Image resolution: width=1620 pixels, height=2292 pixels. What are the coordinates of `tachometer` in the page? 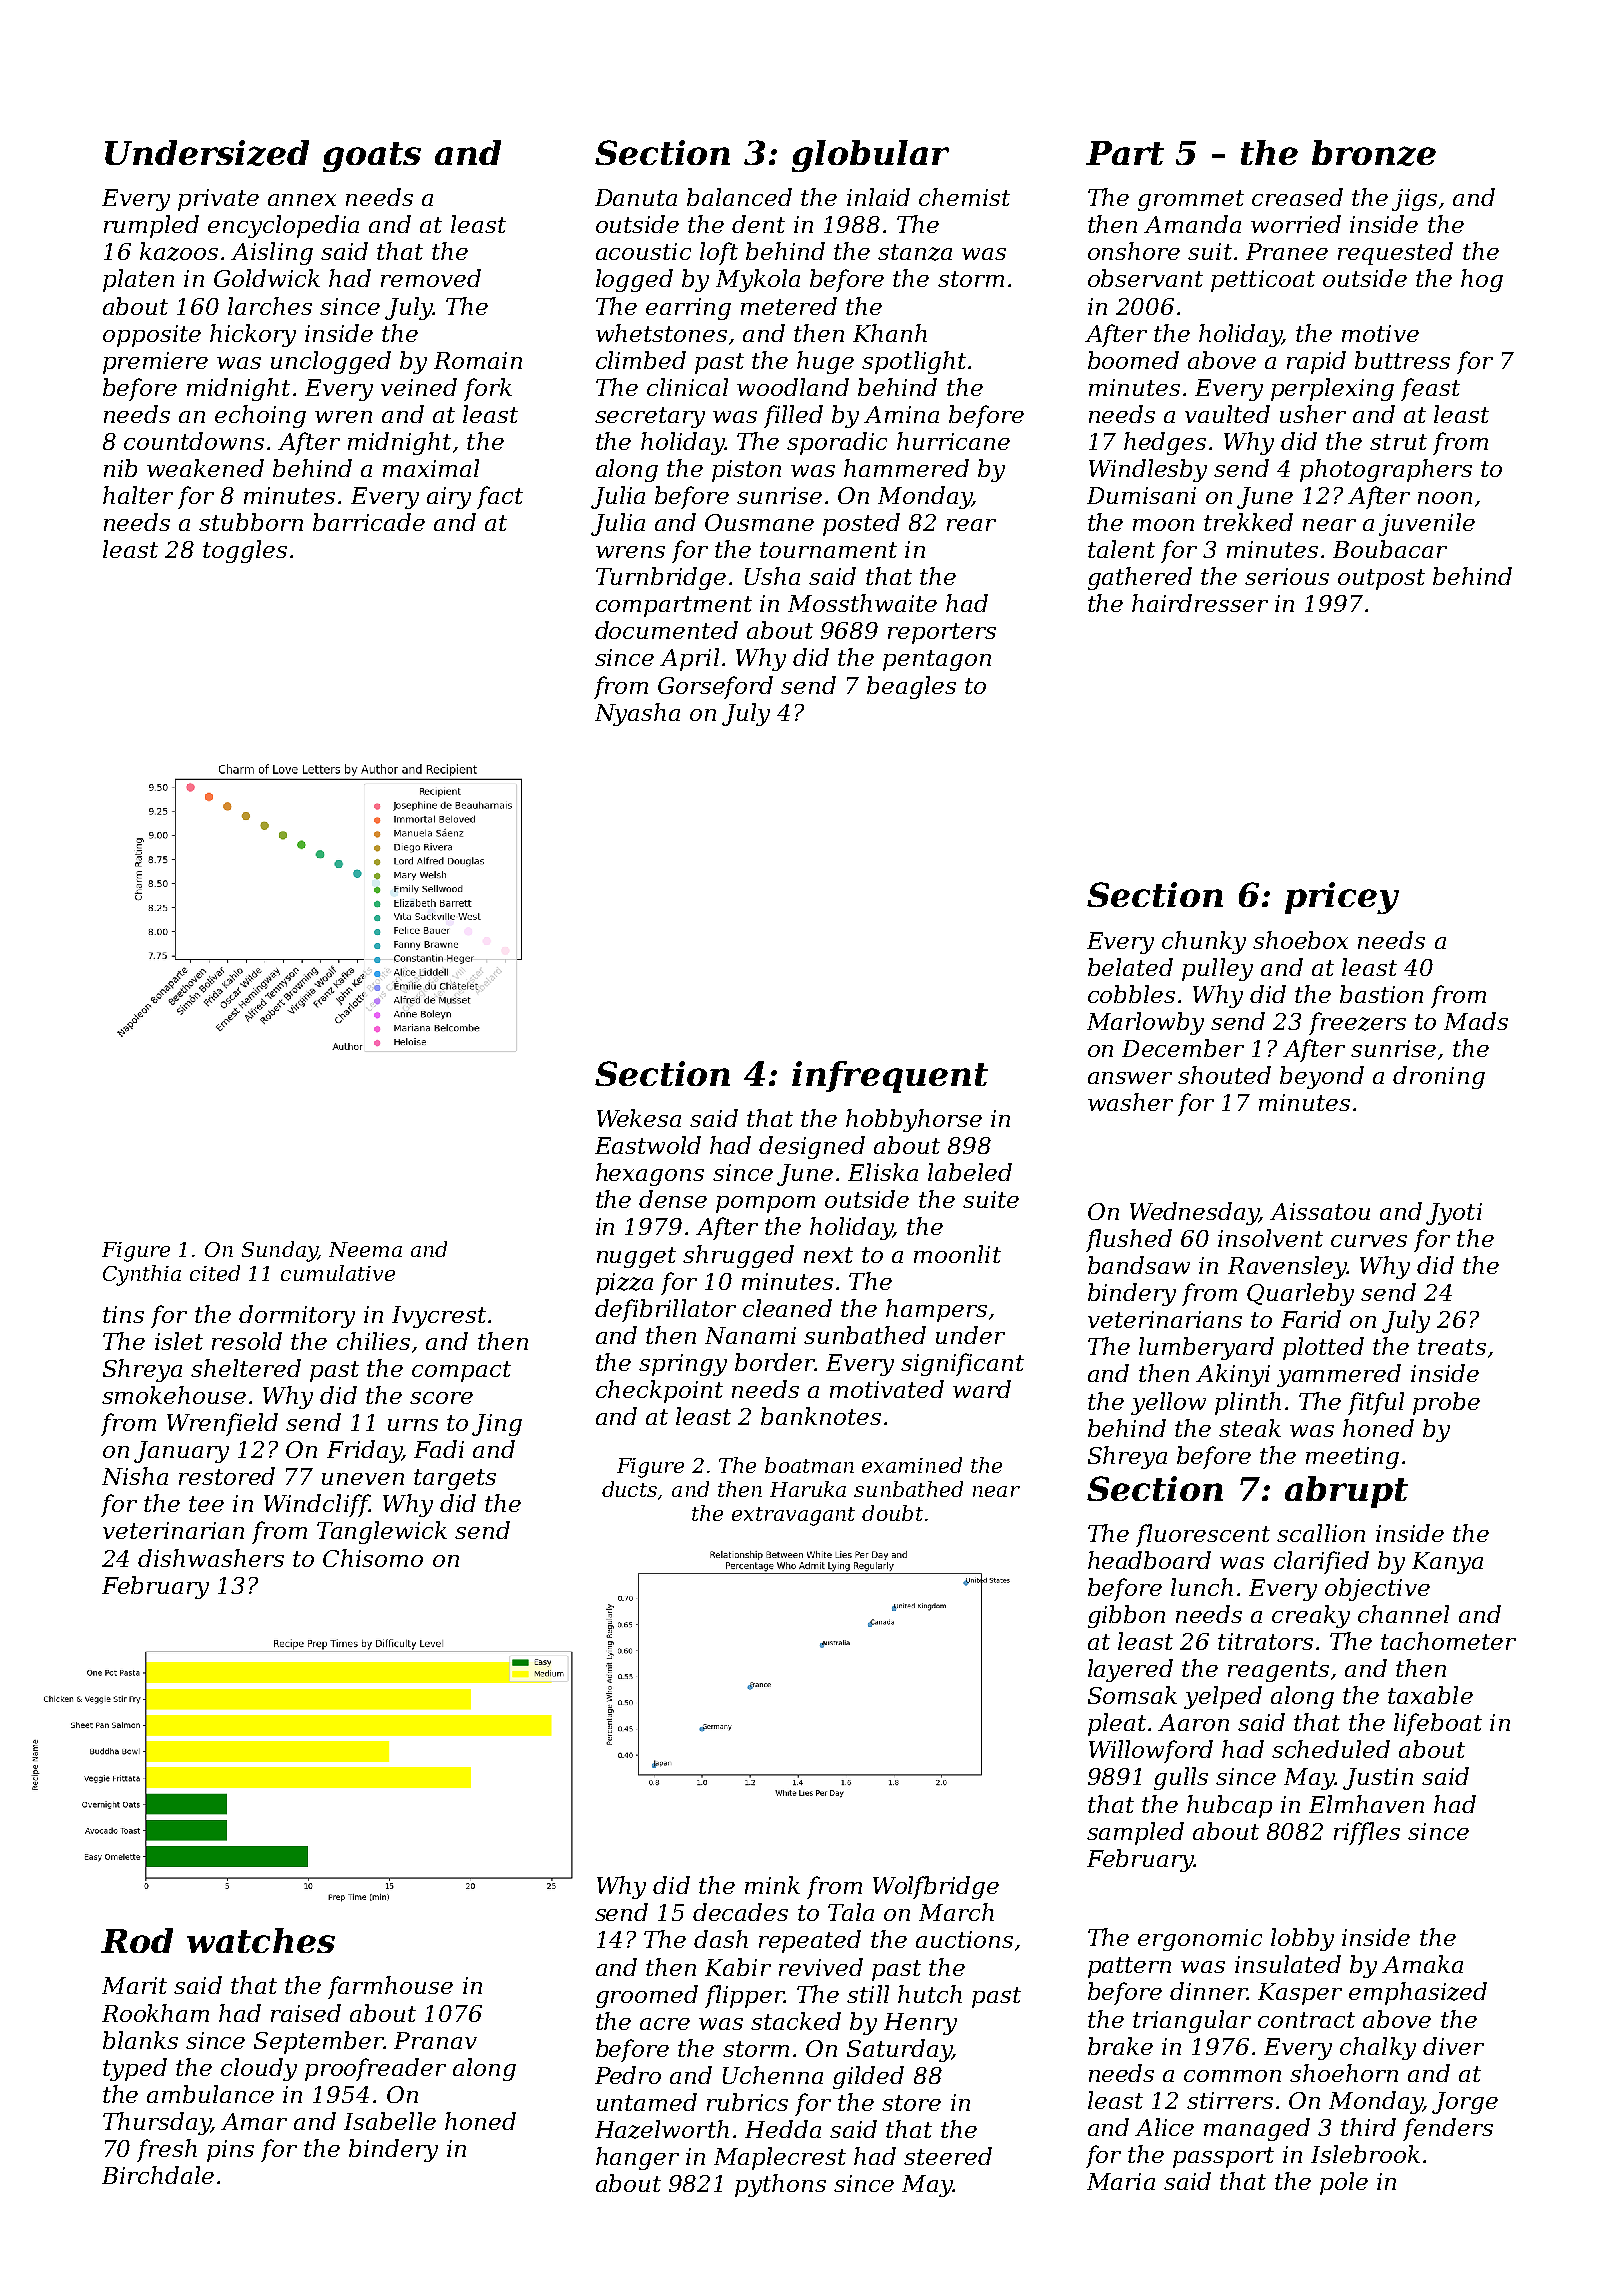 It's located at (1448, 1641).
